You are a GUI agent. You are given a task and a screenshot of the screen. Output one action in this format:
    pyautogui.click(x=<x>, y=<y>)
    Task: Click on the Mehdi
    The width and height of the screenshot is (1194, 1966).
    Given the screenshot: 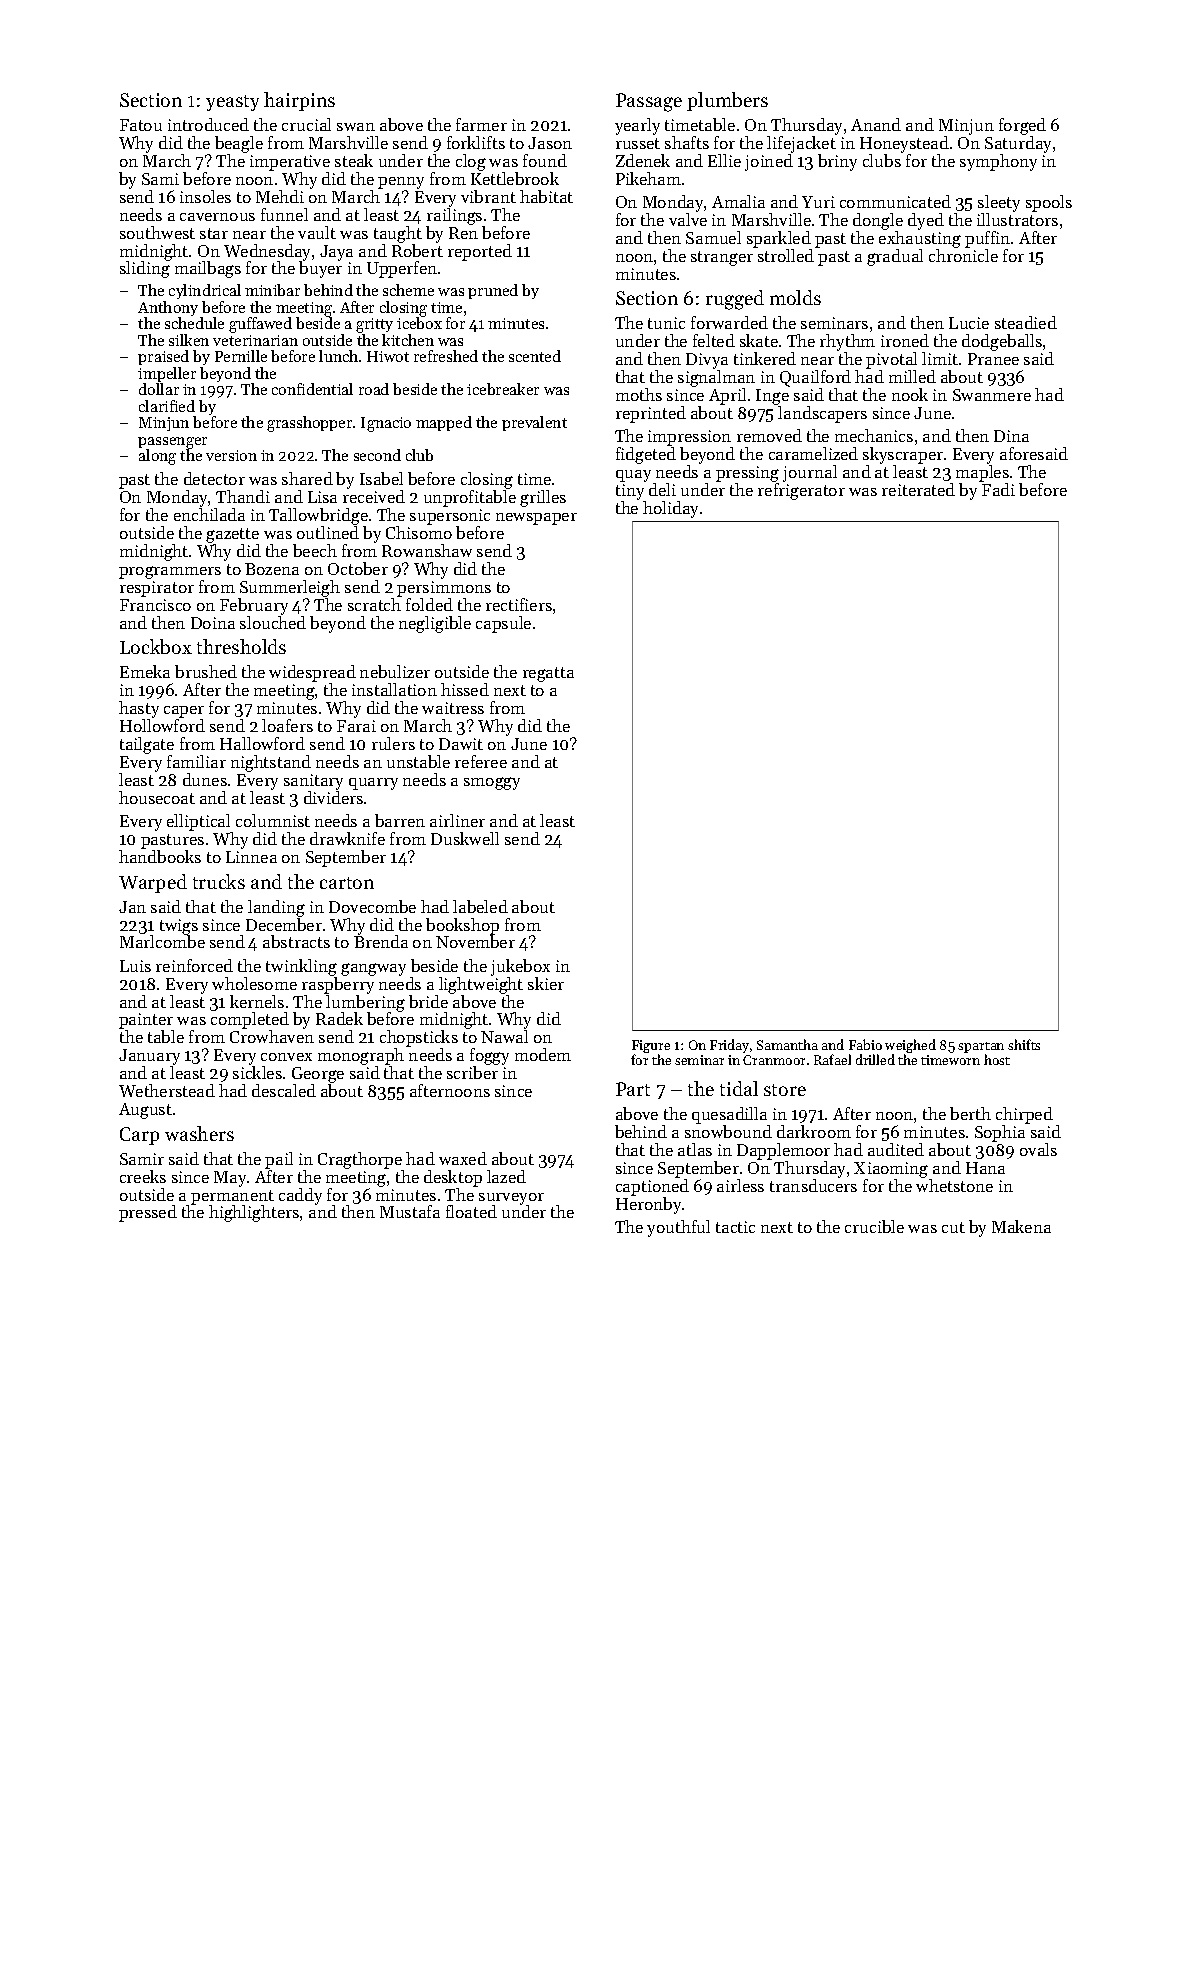 What is the action you would take?
    pyautogui.click(x=280, y=196)
